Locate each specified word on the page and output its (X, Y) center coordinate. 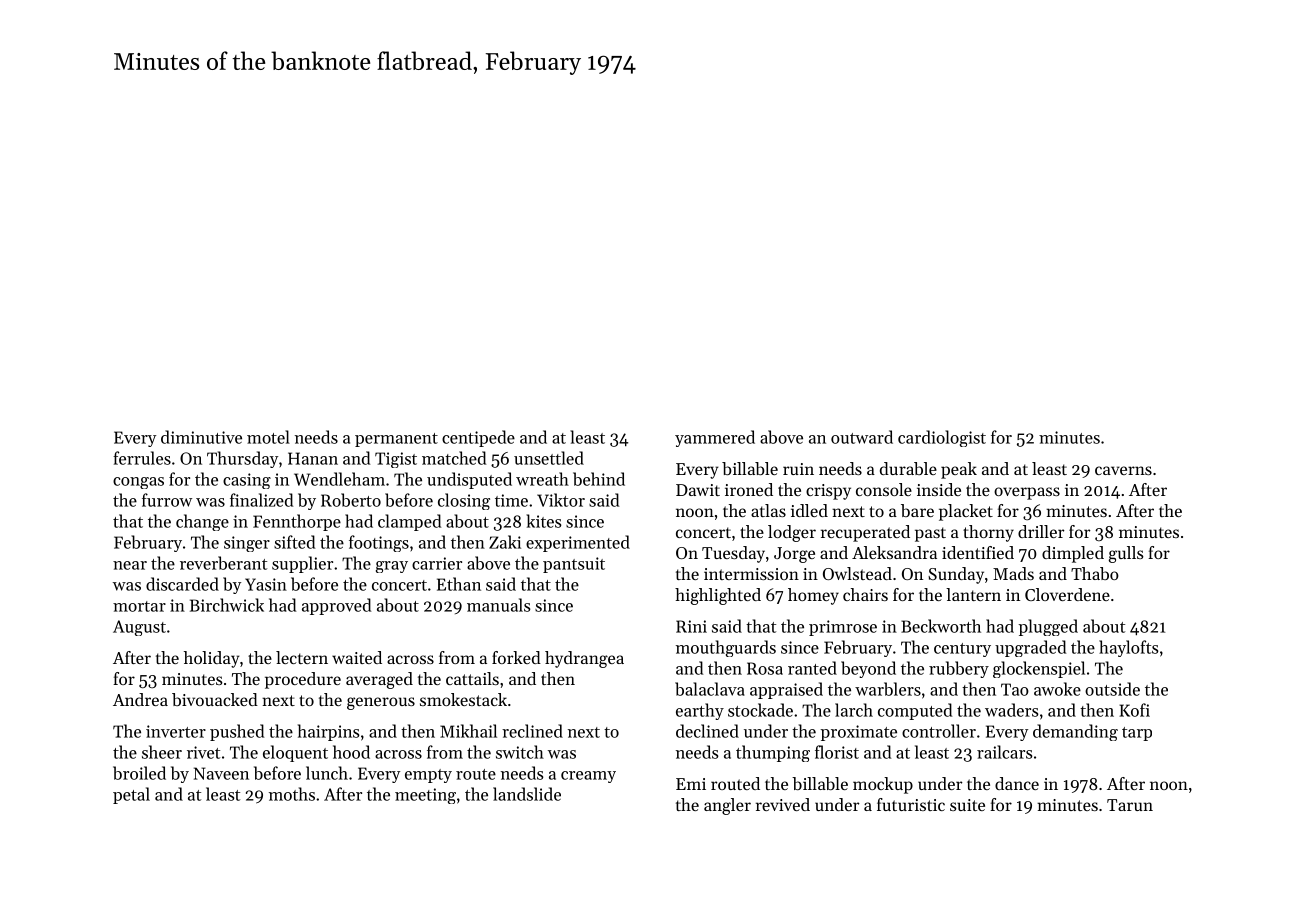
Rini (691, 626)
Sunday (956, 575)
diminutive (201, 437)
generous (381, 703)
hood (351, 752)
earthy (700, 711)
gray (392, 567)
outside (1112, 689)
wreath (542, 479)
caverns (1123, 470)
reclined (532, 731)
